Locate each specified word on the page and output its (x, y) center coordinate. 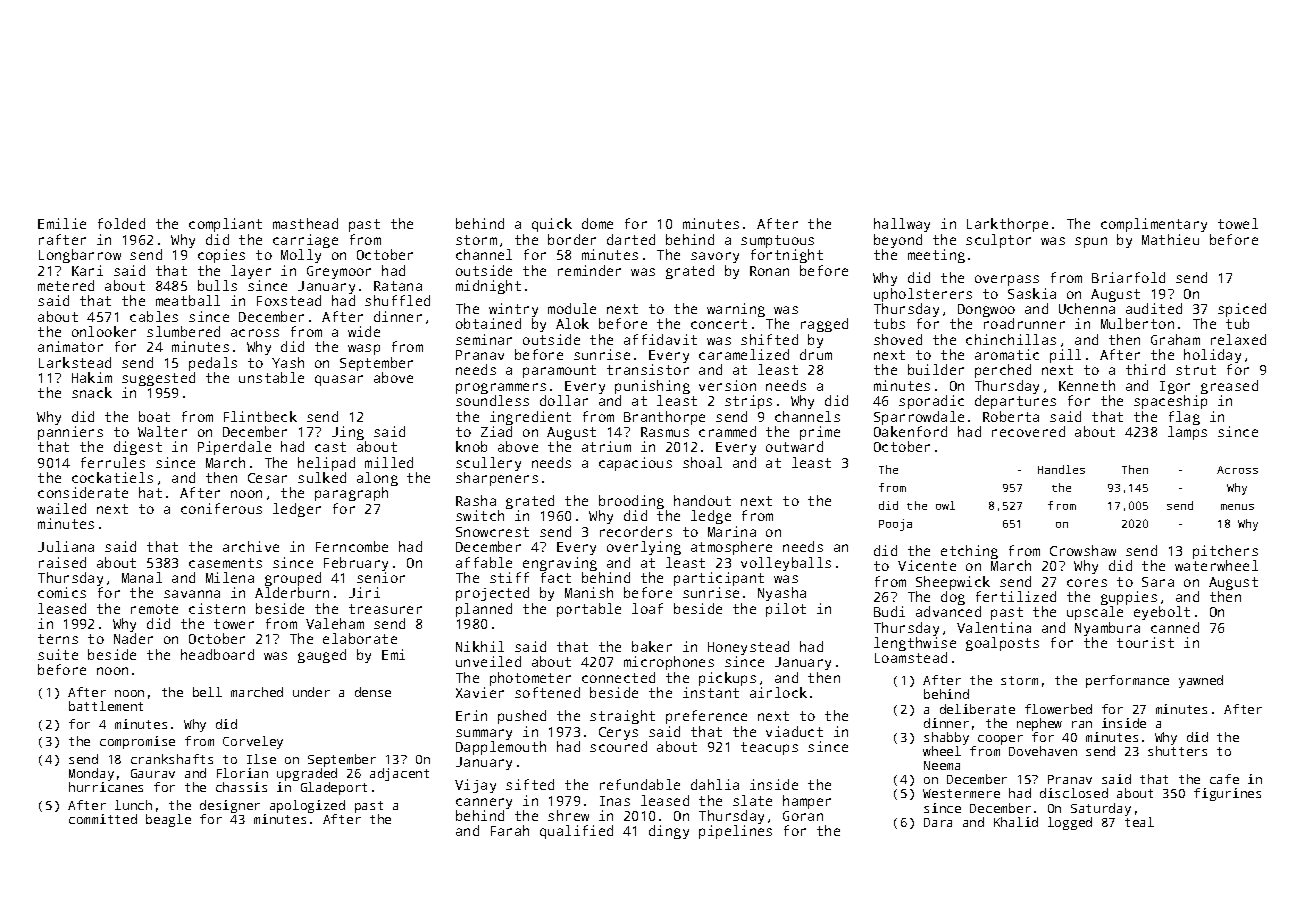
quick (552, 225)
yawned (1201, 681)
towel (1238, 223)
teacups (769, 748)
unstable (271, 377)
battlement (106, 706)
